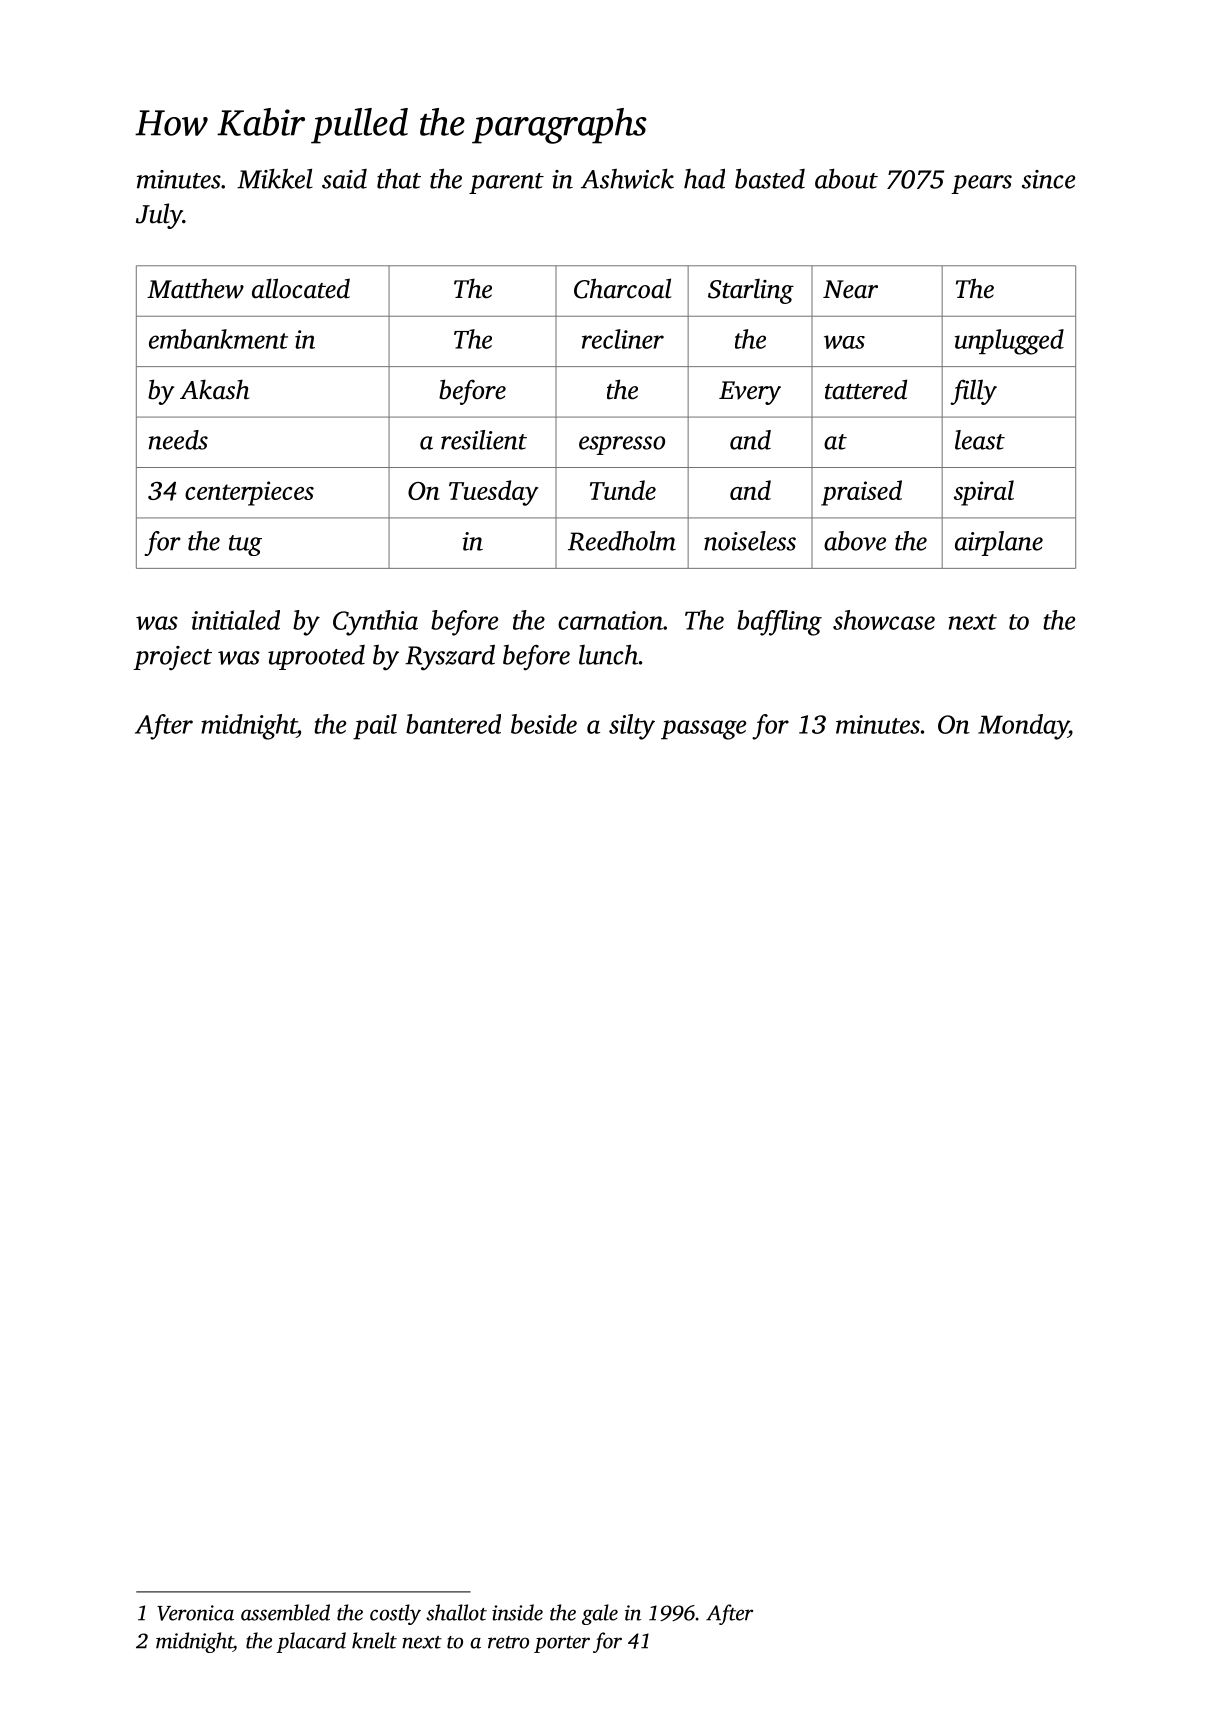  I want to click on knelt, so click(374, 1640).
